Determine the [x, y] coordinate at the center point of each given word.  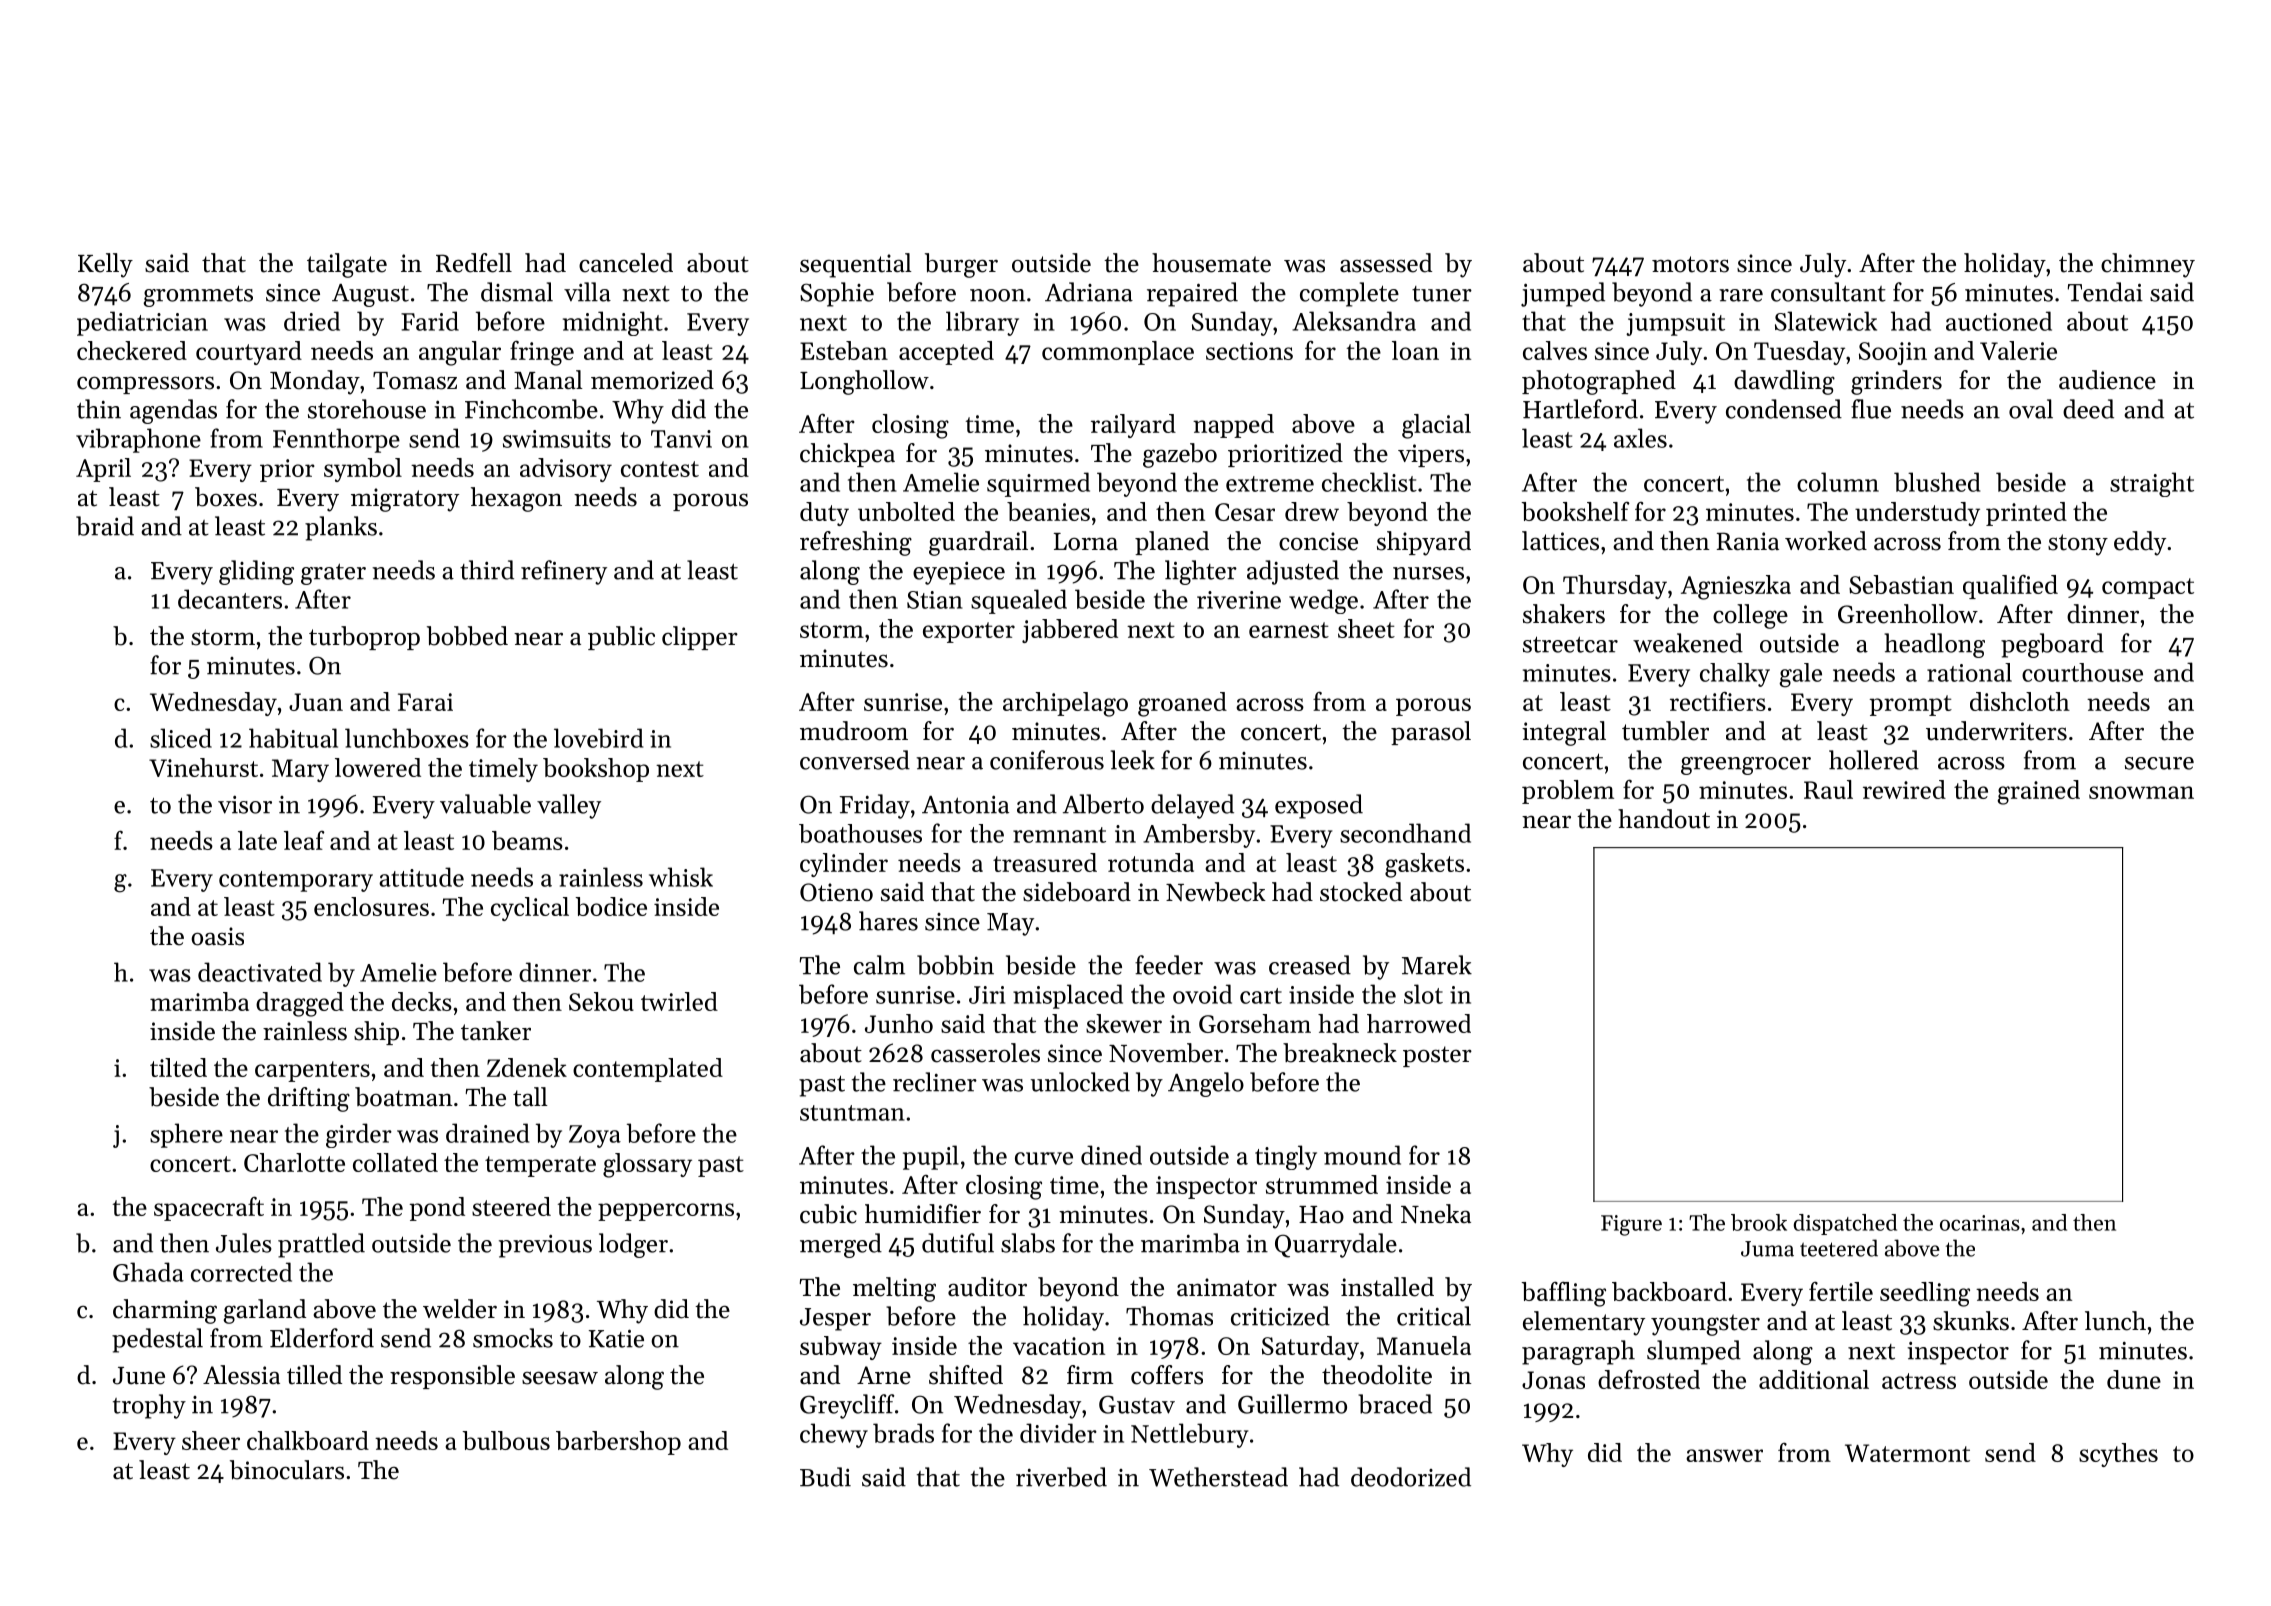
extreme [1270, 484]
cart [1261, 996]
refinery [564, 572]
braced [1395, 1404]
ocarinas [1980, 1223]
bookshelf [1575, 511]
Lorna [1086, 542]
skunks [1971, 1321]
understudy [1917, 514]
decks [422, 1001]
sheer [211, 1440]
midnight [613, 323]
